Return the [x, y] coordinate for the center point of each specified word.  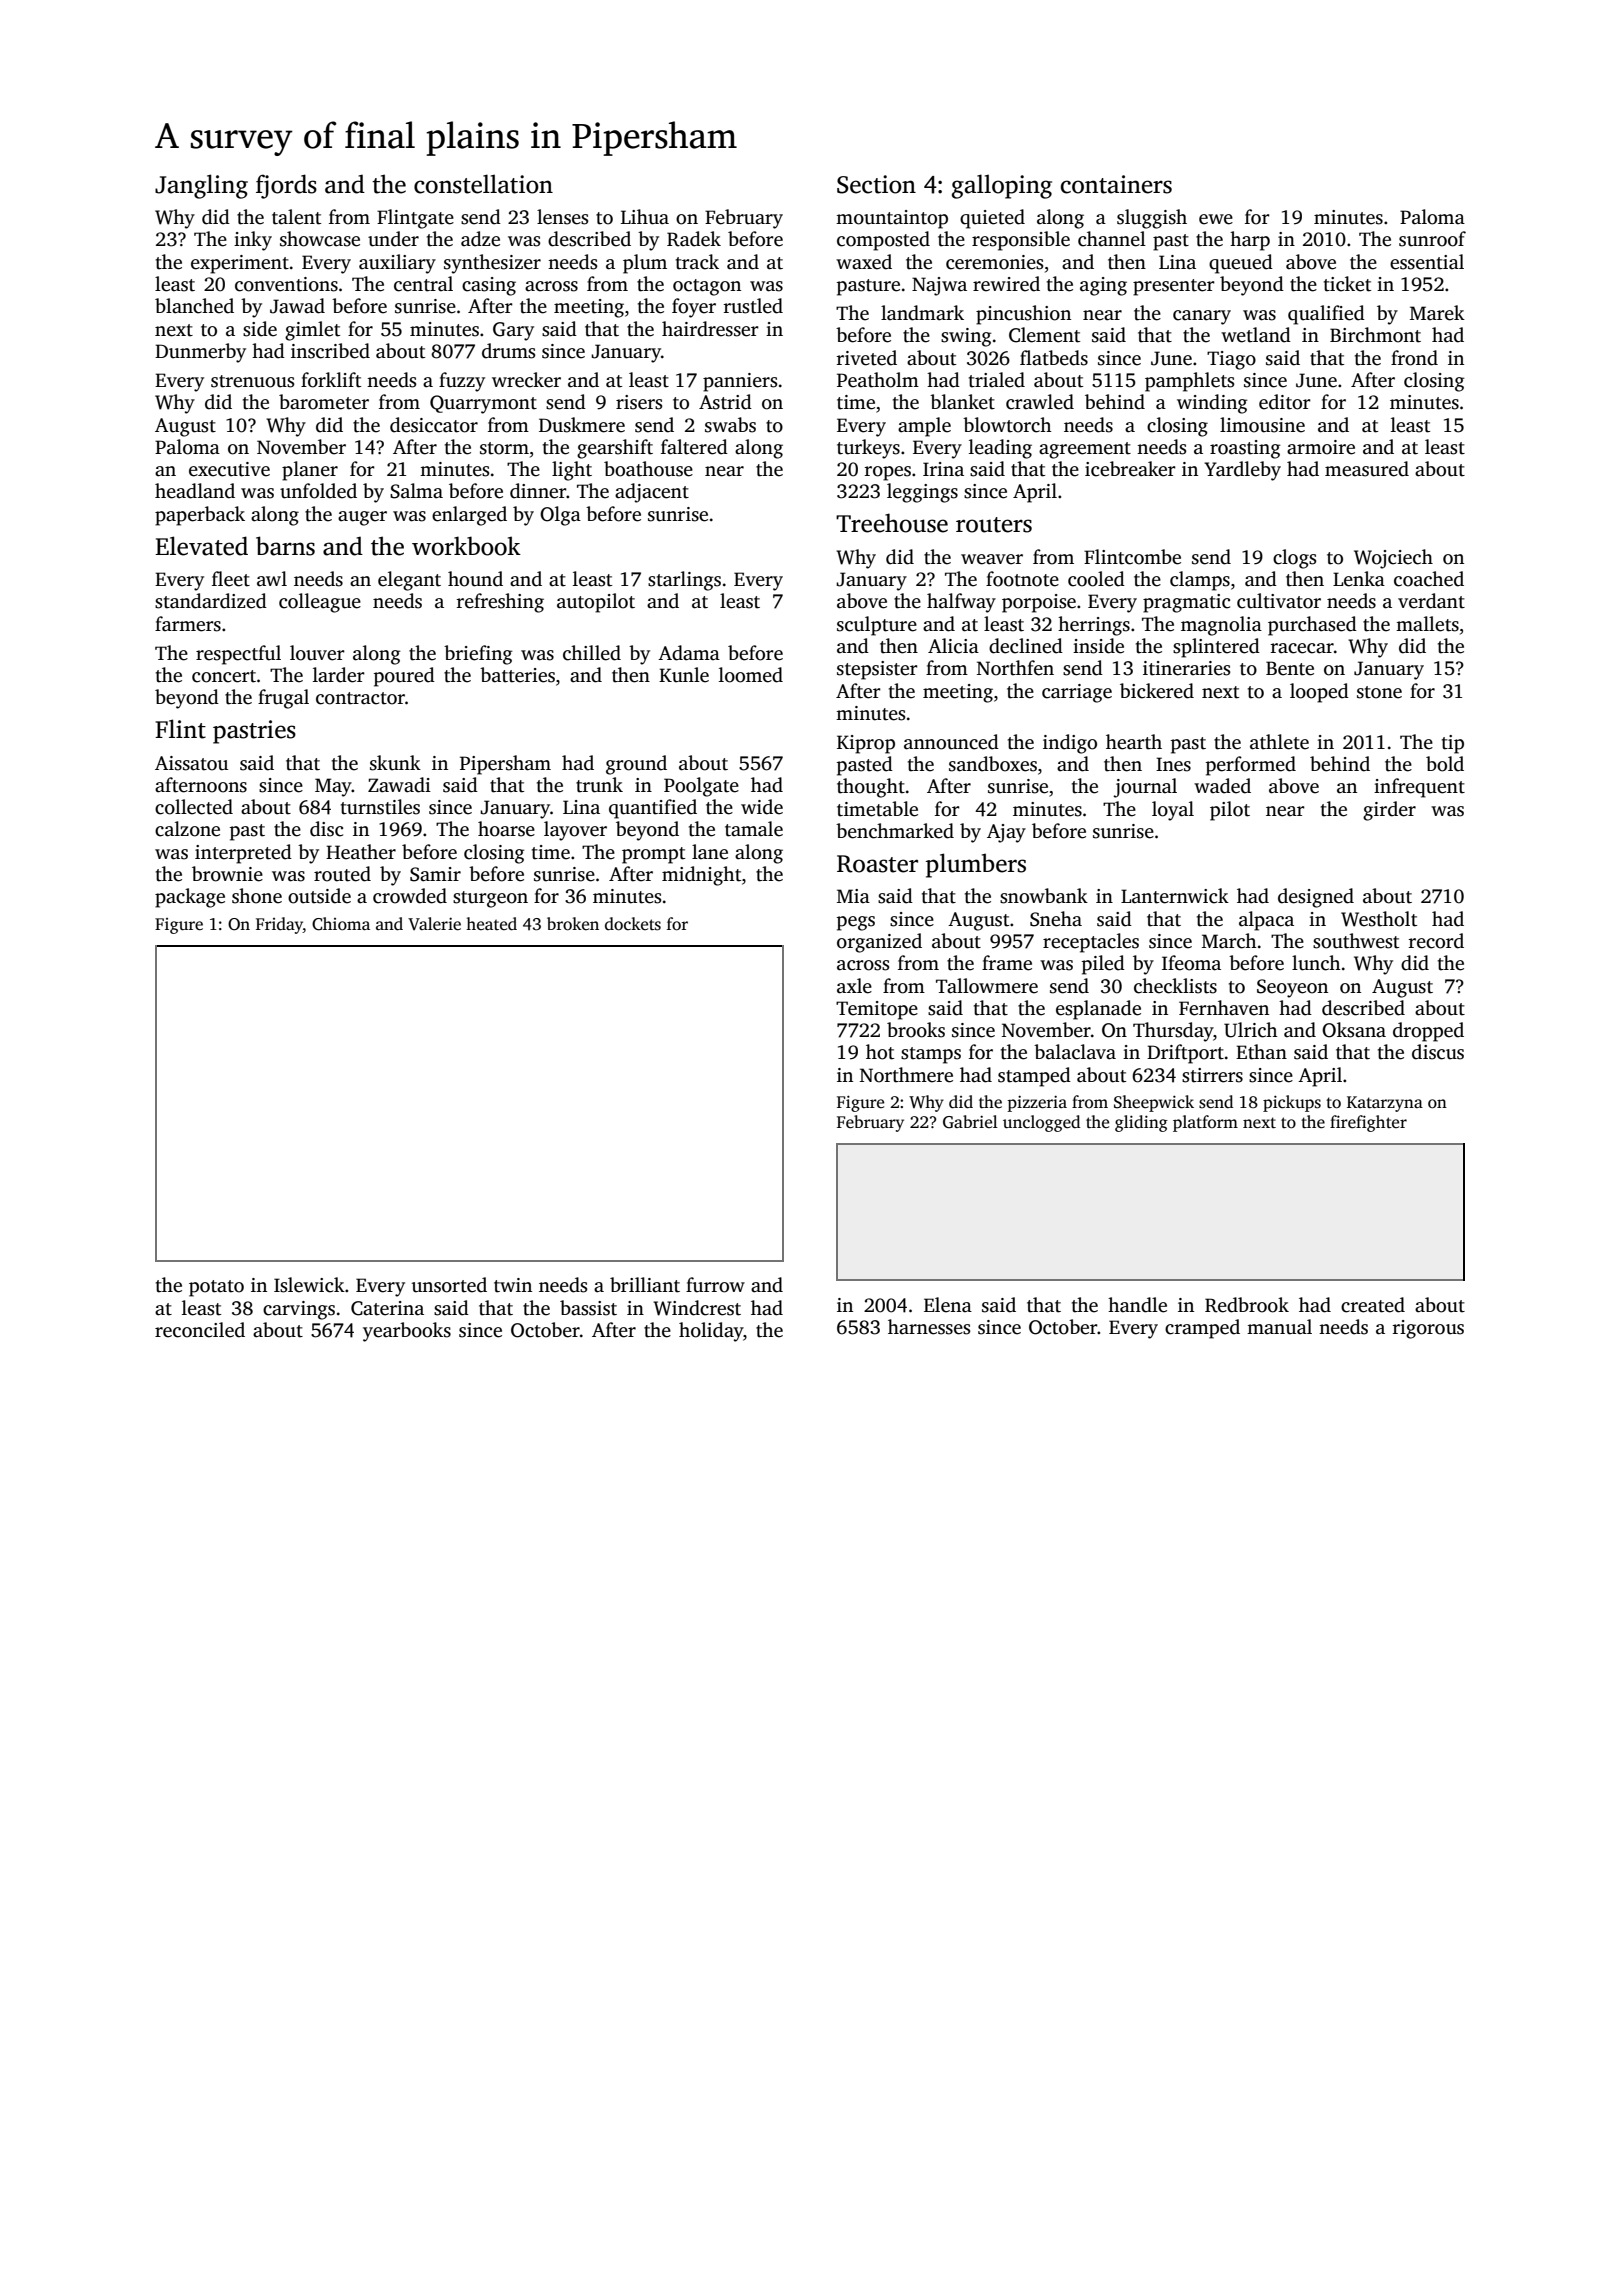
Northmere [906, 1075]
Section [876, 184]
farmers [188, 624]
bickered [1157, 691]
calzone [187, 829]
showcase [320, 239]
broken [573, 924]
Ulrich [1251, 1030]
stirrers [1212, 1075]
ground [636, 765]
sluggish [1152, 219]
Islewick [309, 1285]
